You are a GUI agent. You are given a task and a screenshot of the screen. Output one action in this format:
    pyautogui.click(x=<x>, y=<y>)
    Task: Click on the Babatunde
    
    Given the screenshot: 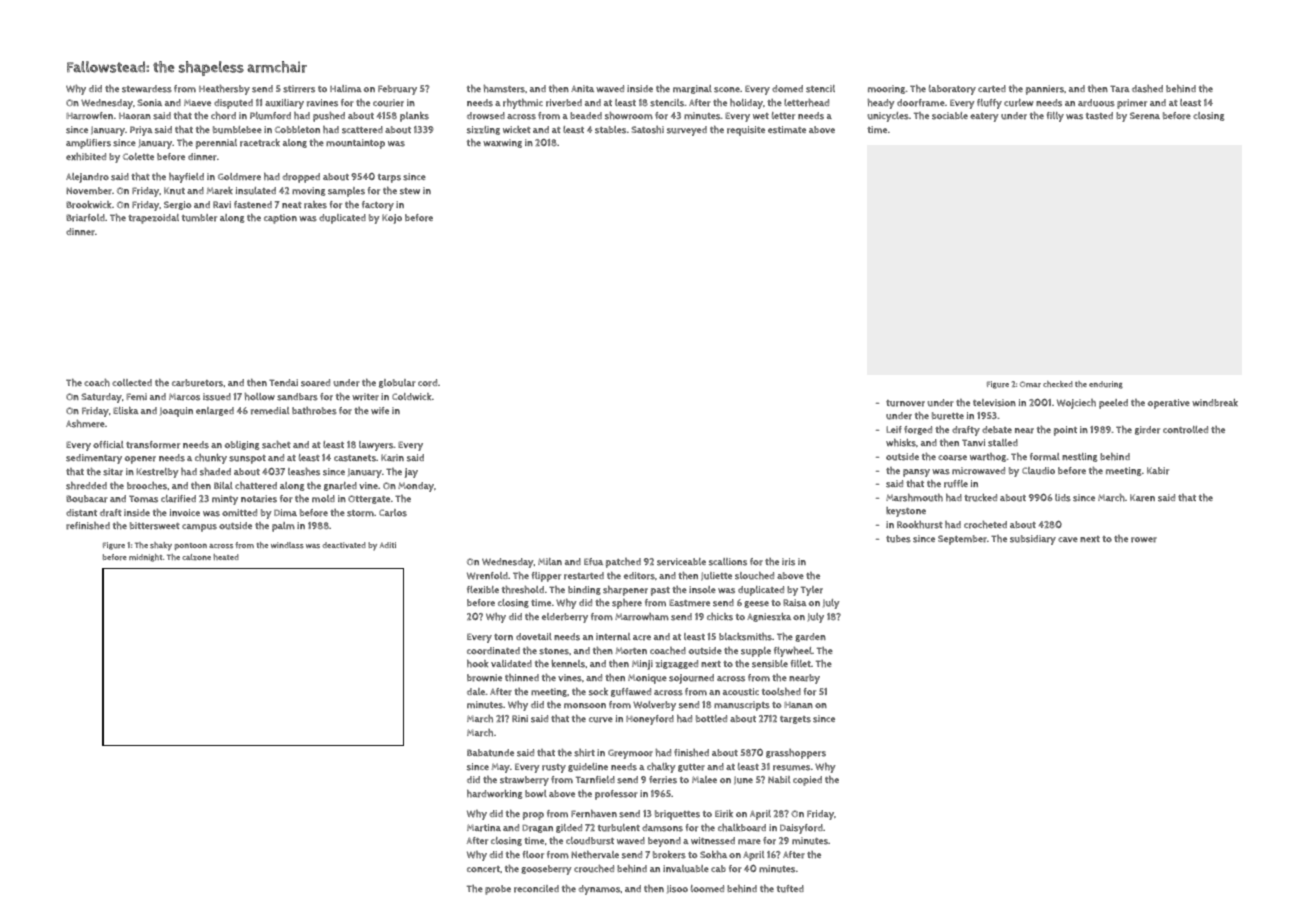 What is the action you would take?
    pyautogui.click(x=490, y=753)
